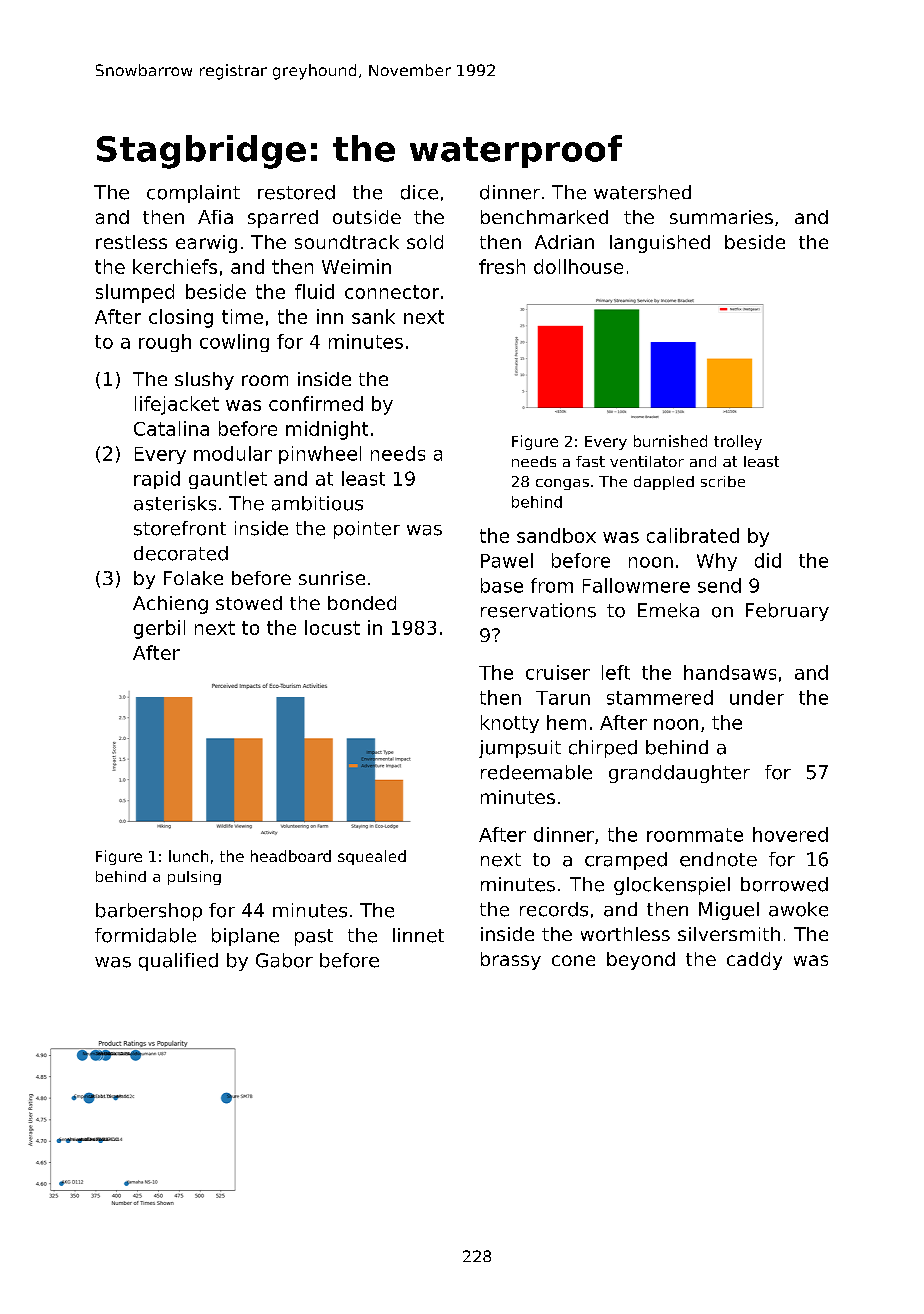  Describe the element at coordinates (245, 937) in the document. I see `biplane` at that location.
